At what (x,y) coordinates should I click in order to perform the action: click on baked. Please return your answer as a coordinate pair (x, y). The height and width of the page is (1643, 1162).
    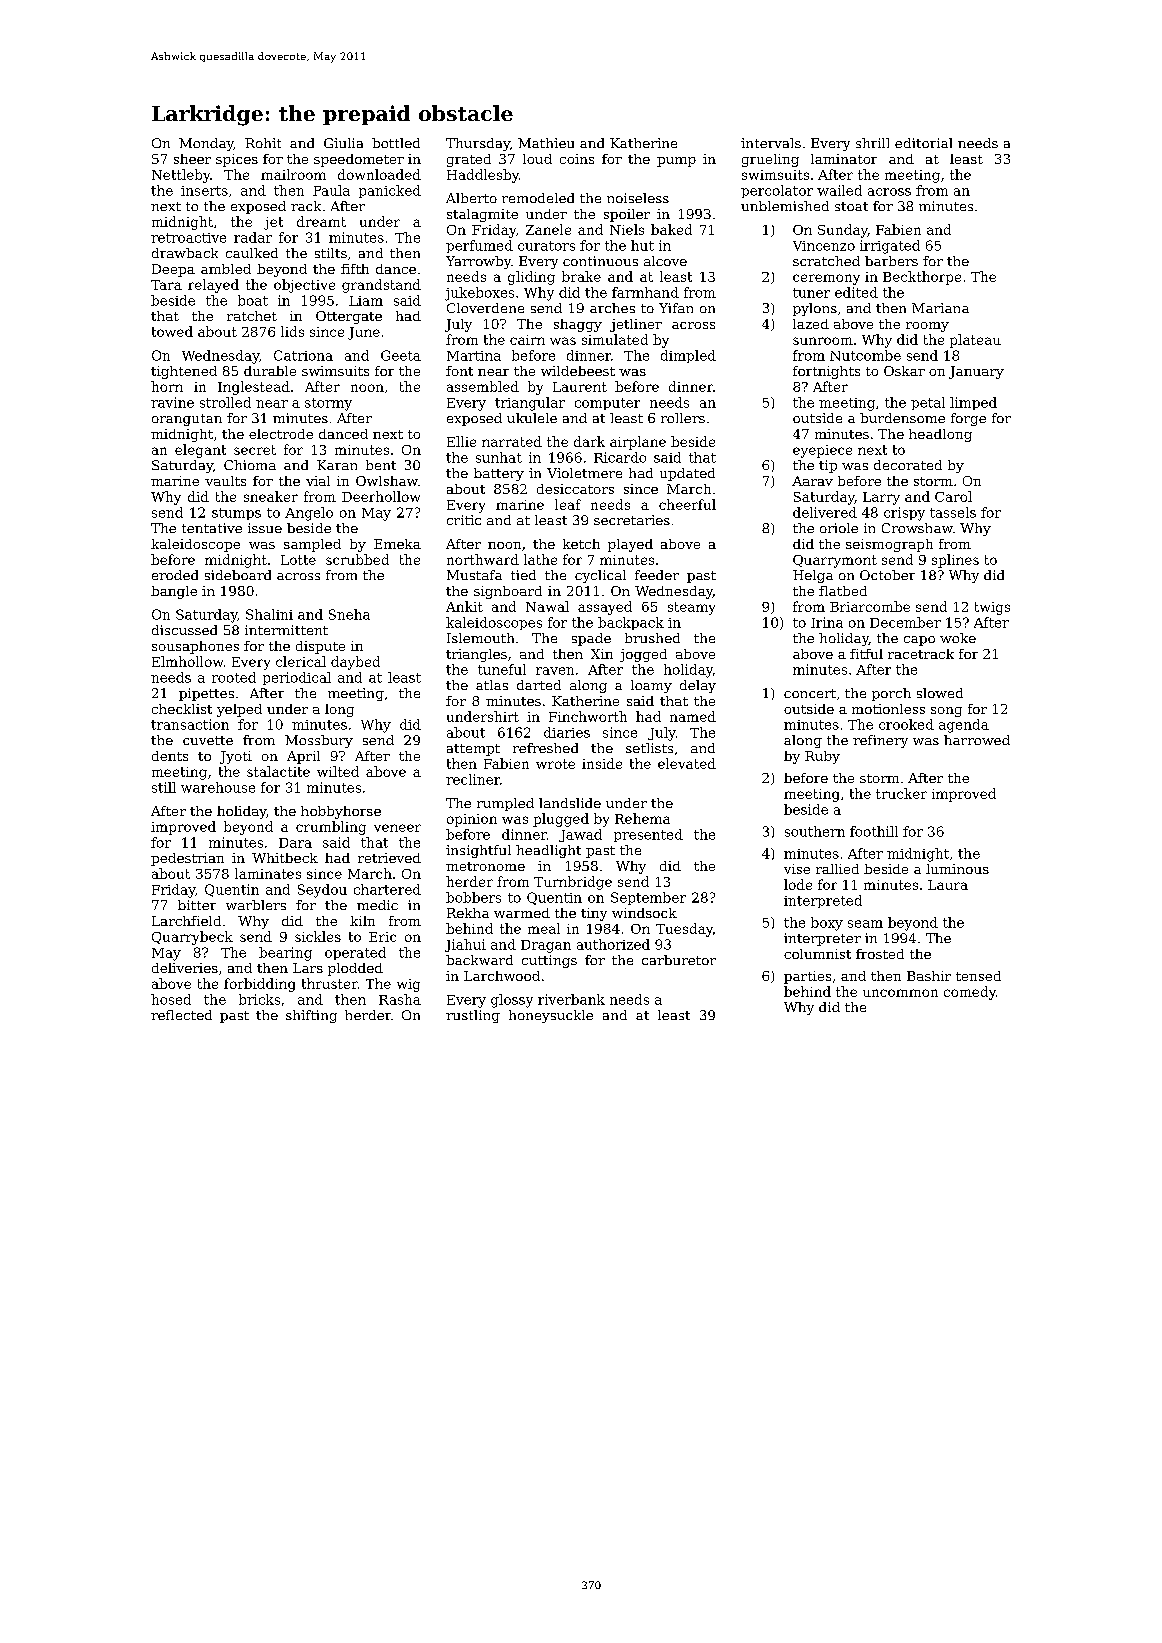
    Looking at the image, I should click on (671, 229).
